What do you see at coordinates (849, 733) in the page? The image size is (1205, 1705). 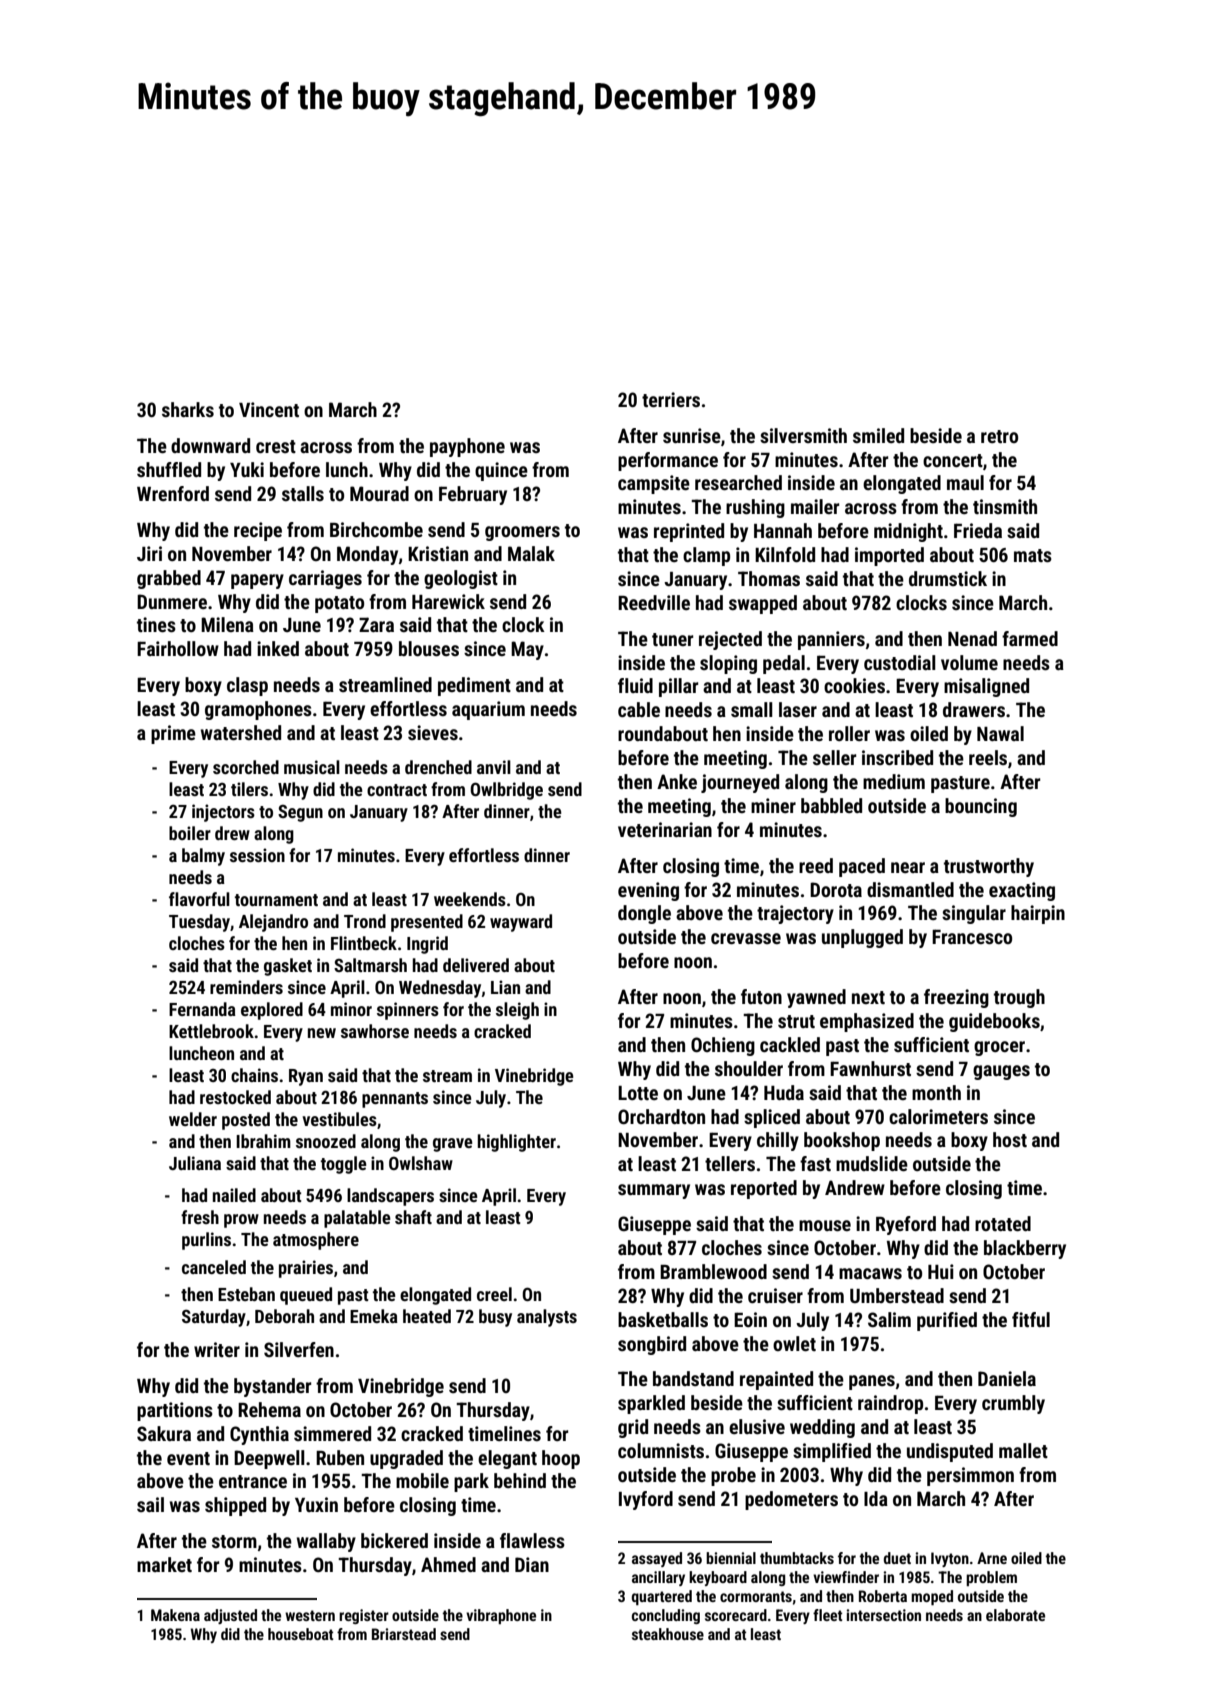 I see `roller` at bounding box center [849, 733].
